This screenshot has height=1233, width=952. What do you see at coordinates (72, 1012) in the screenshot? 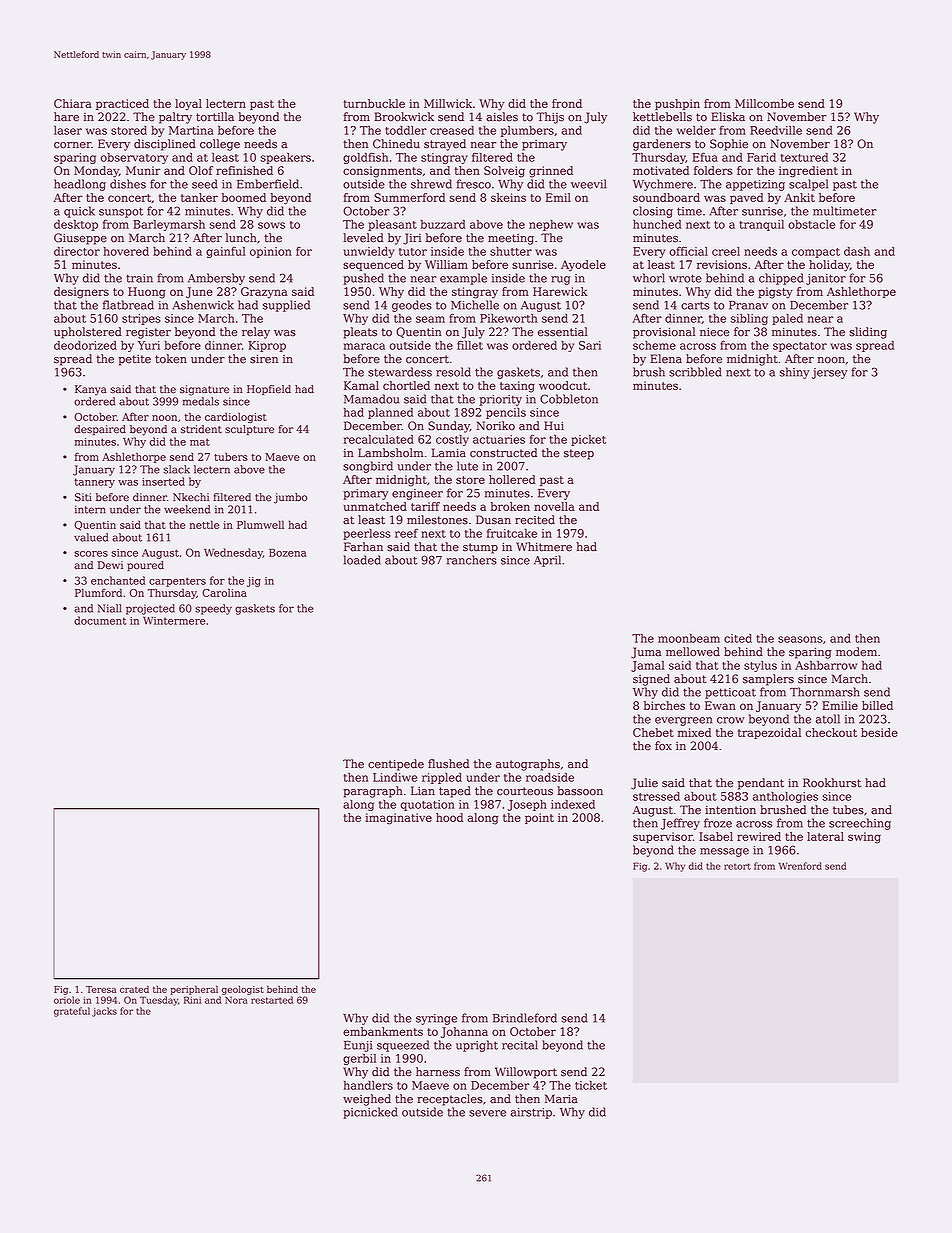
I see `grateful` at bounding box center [72, 1012].
